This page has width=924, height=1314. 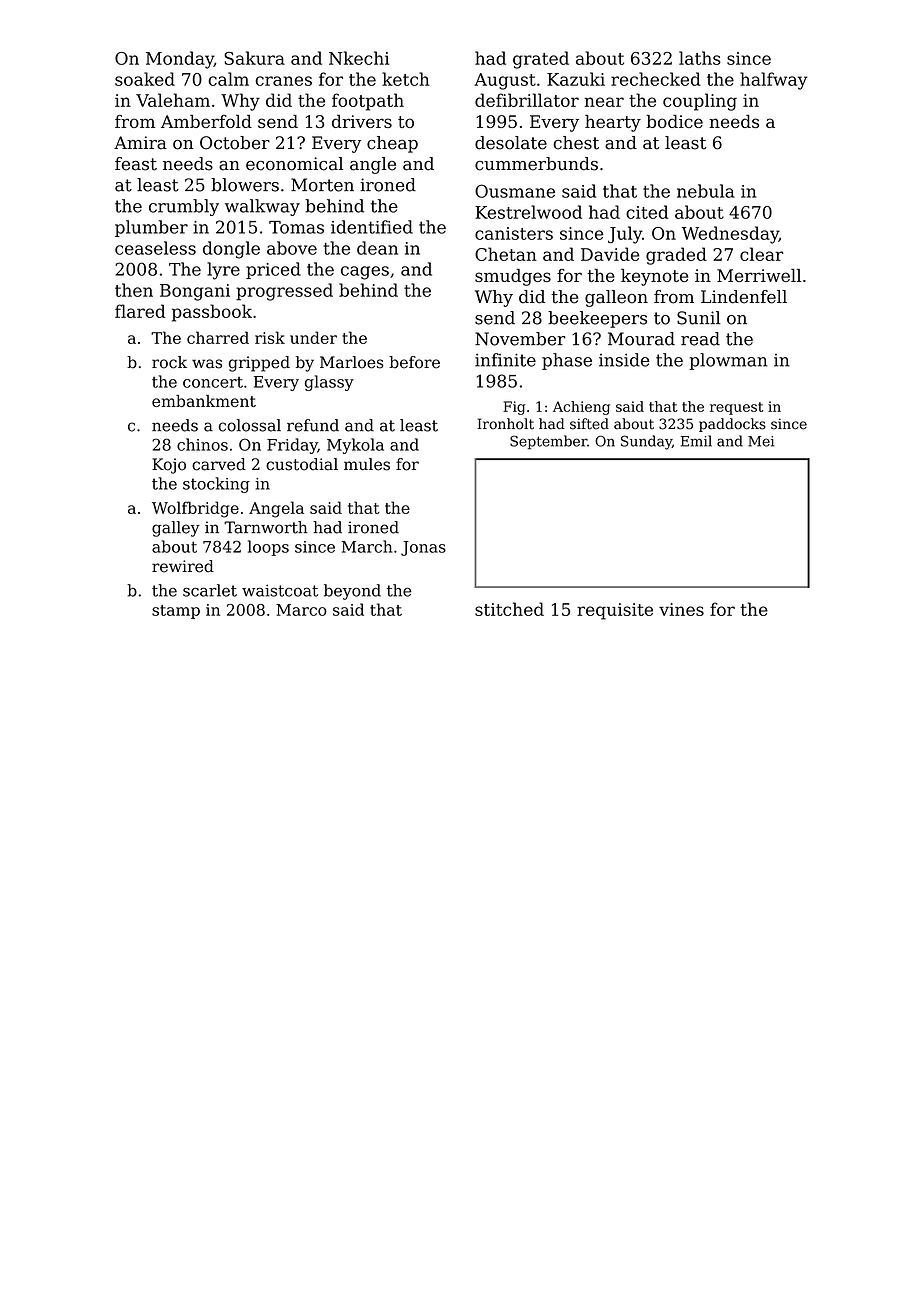 I want to click on smudges, so click(x=513, y=277).
